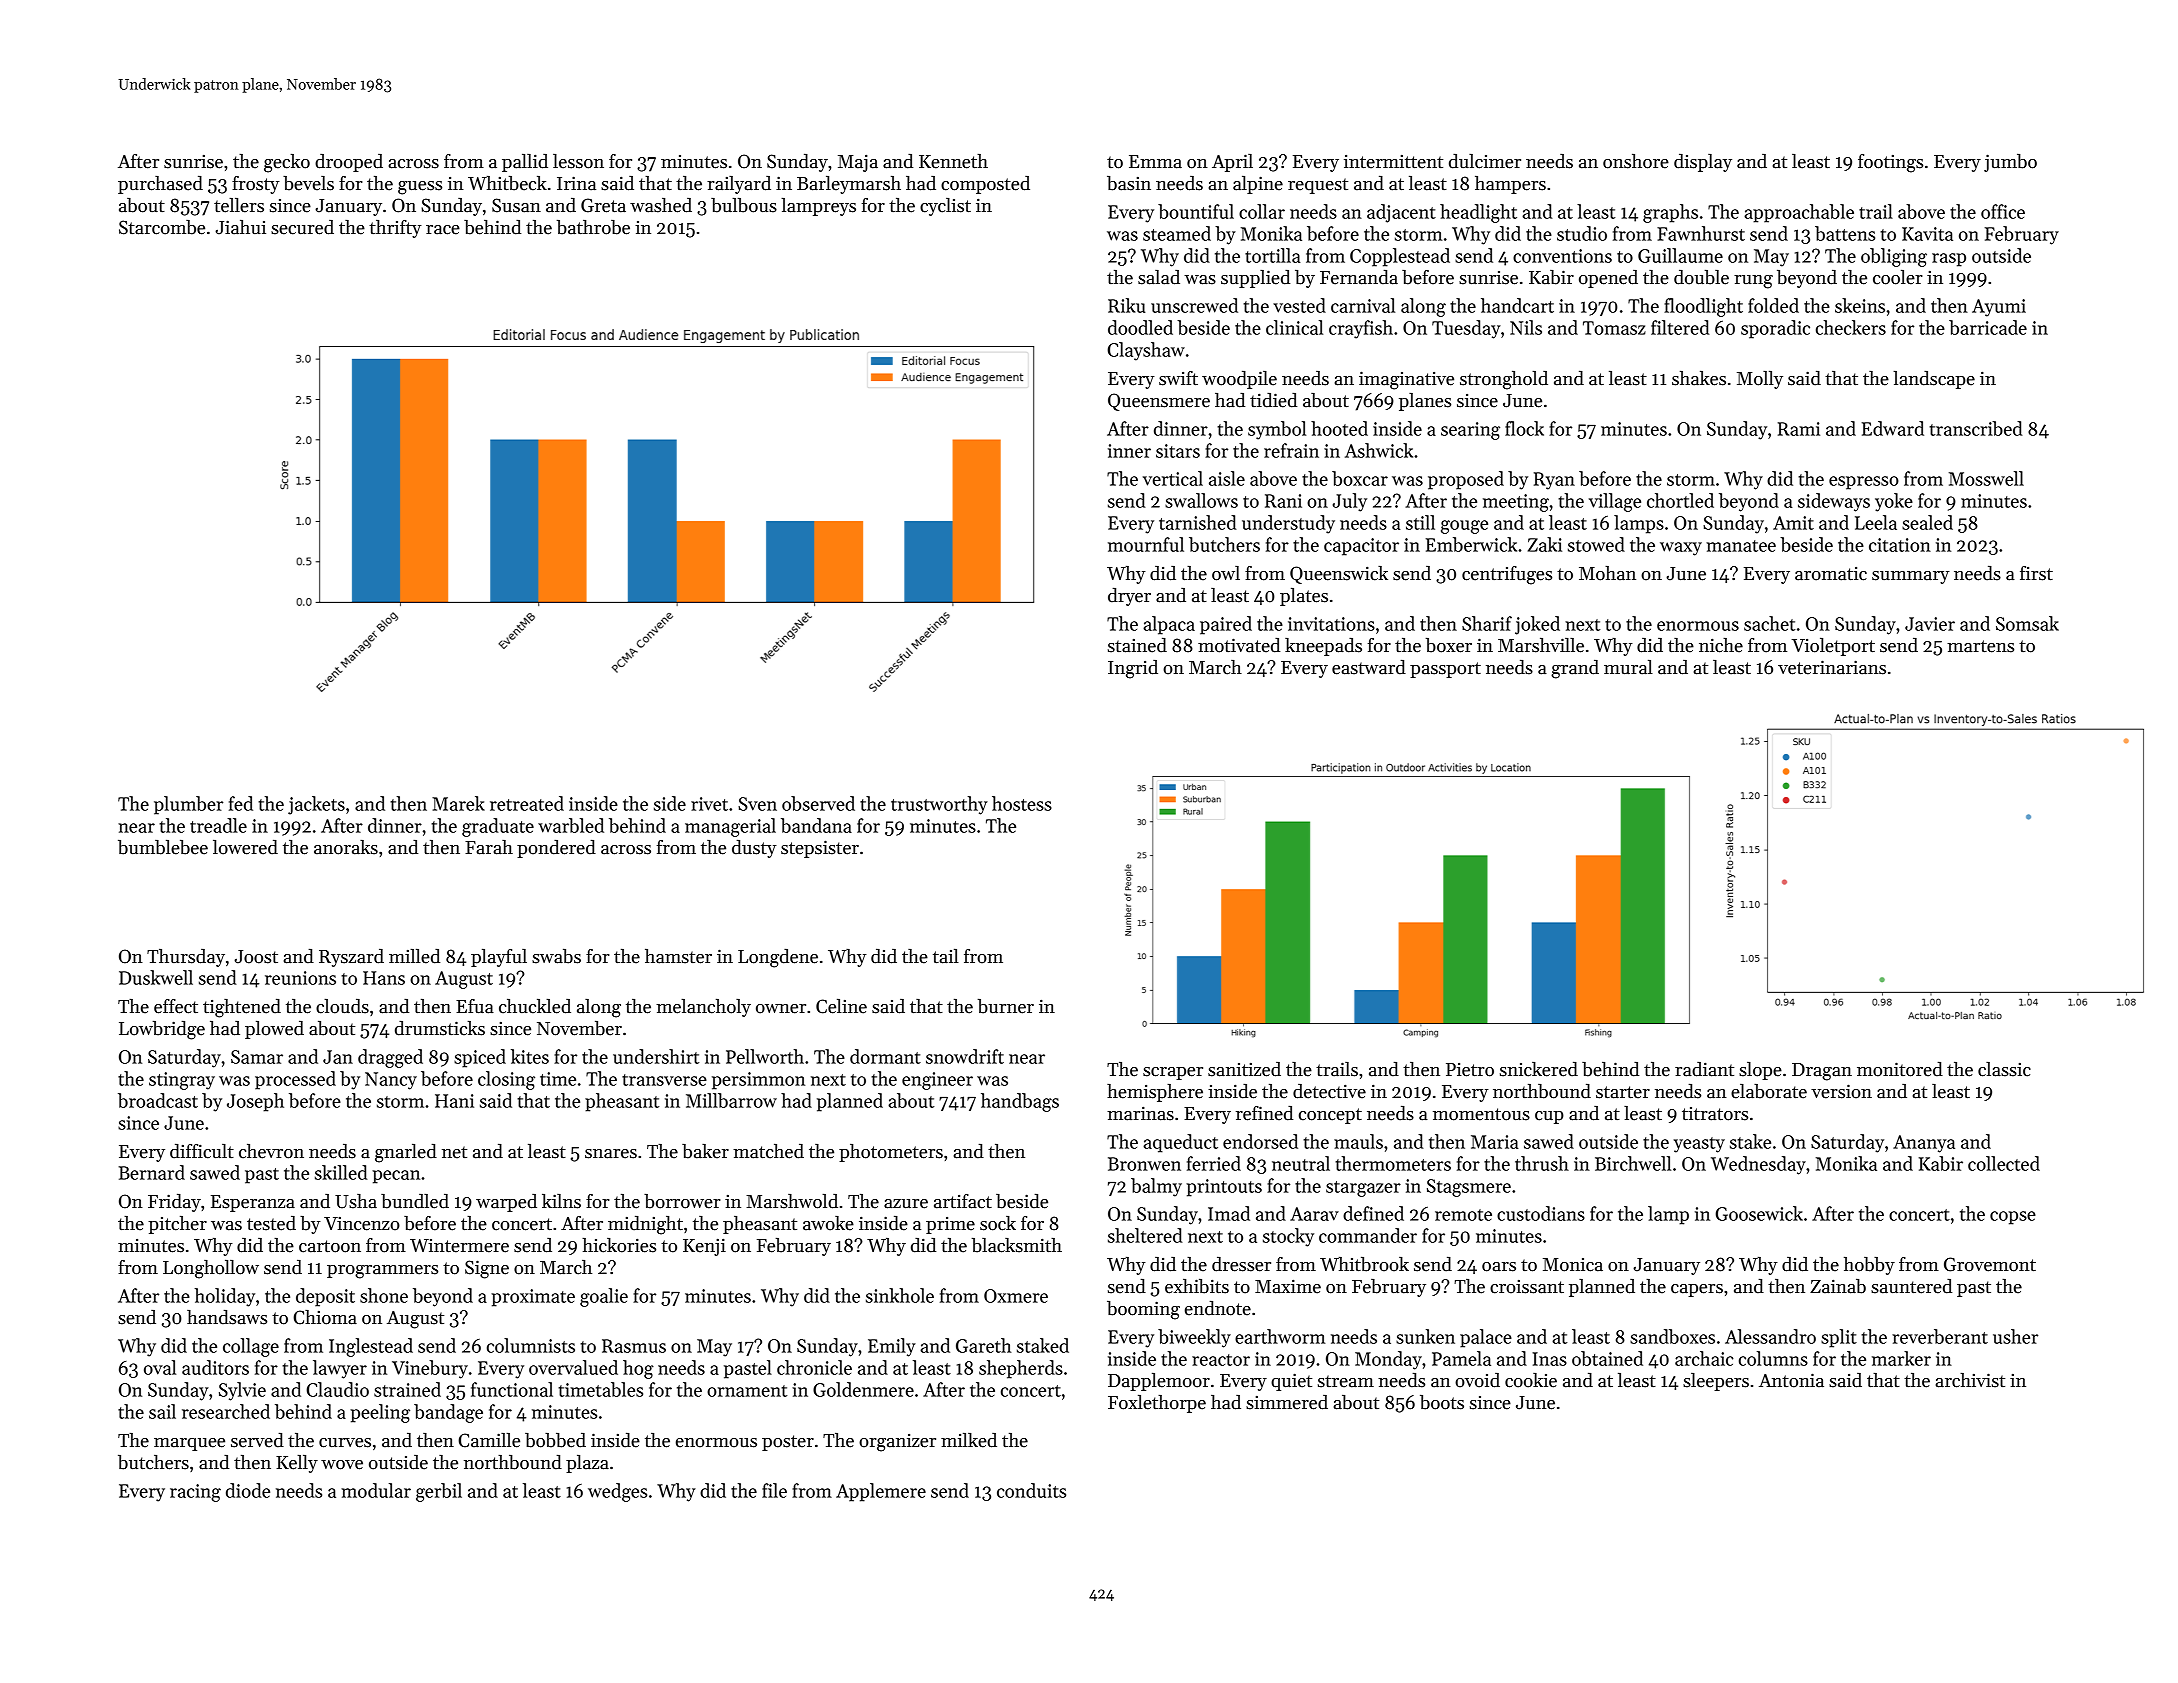 The image size is (2178, 1683). What do you see at coordinates (346, 847) in the screenshot?
I see `anoraks` at bounding box center [346, 847].
